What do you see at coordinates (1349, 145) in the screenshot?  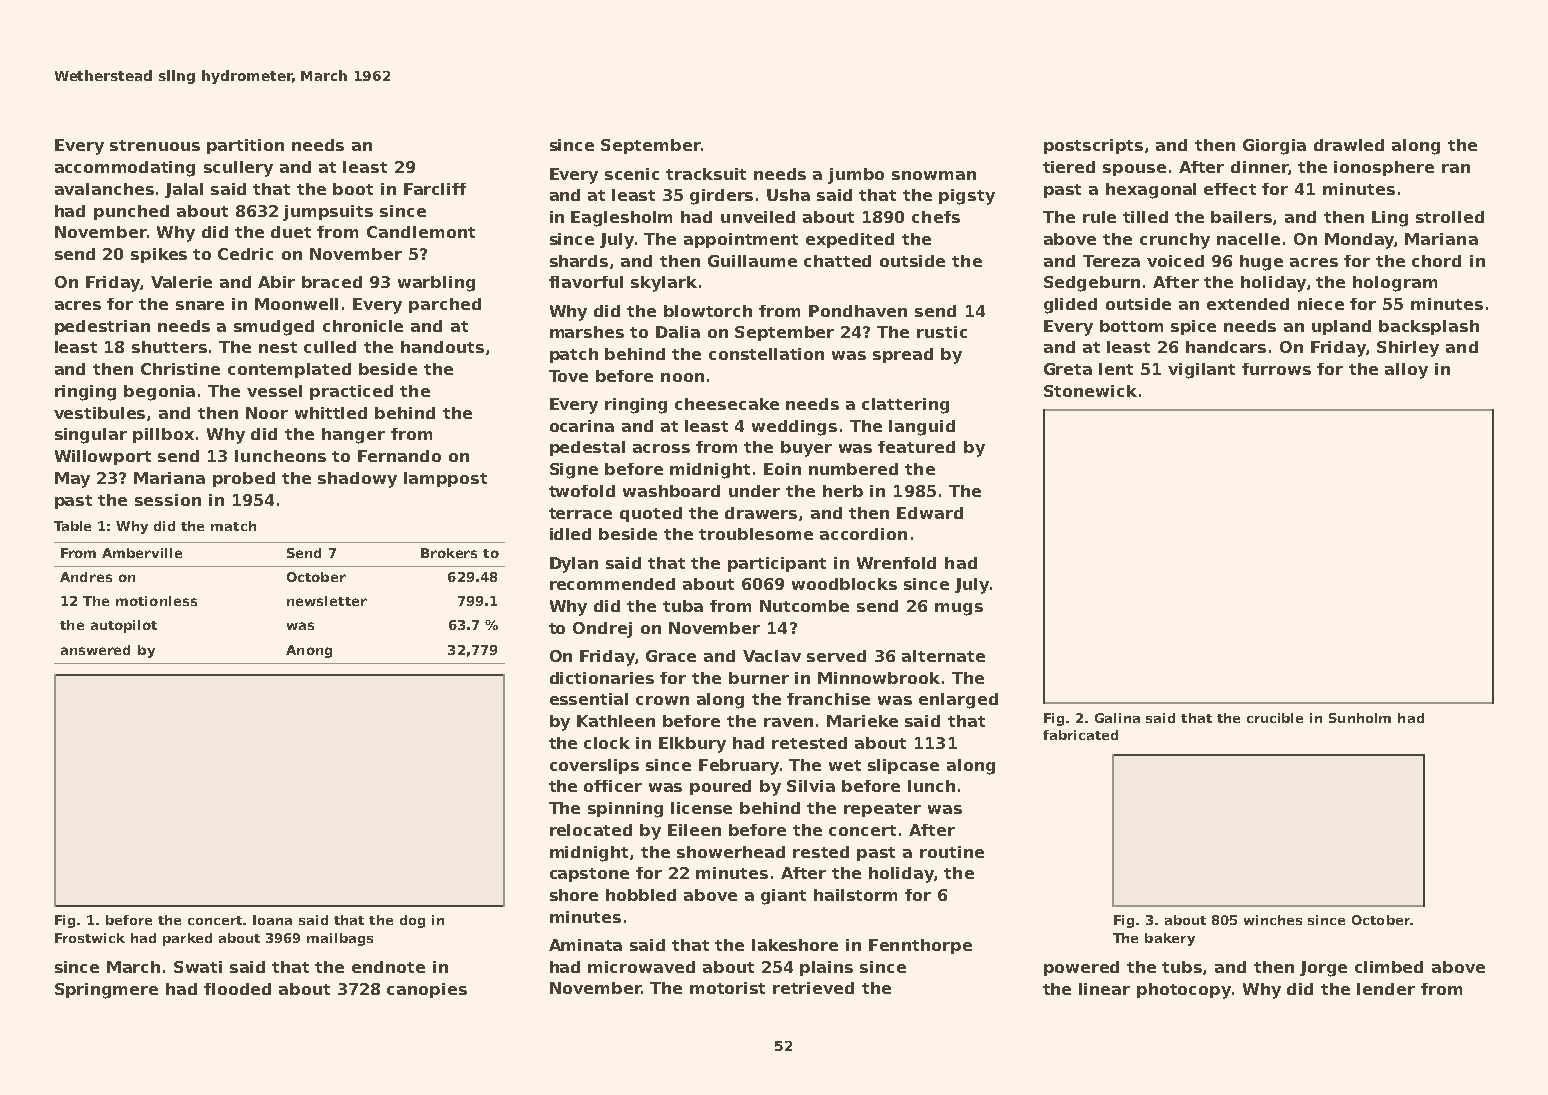 I see `drawled` at bounding box center [1349, 145].
